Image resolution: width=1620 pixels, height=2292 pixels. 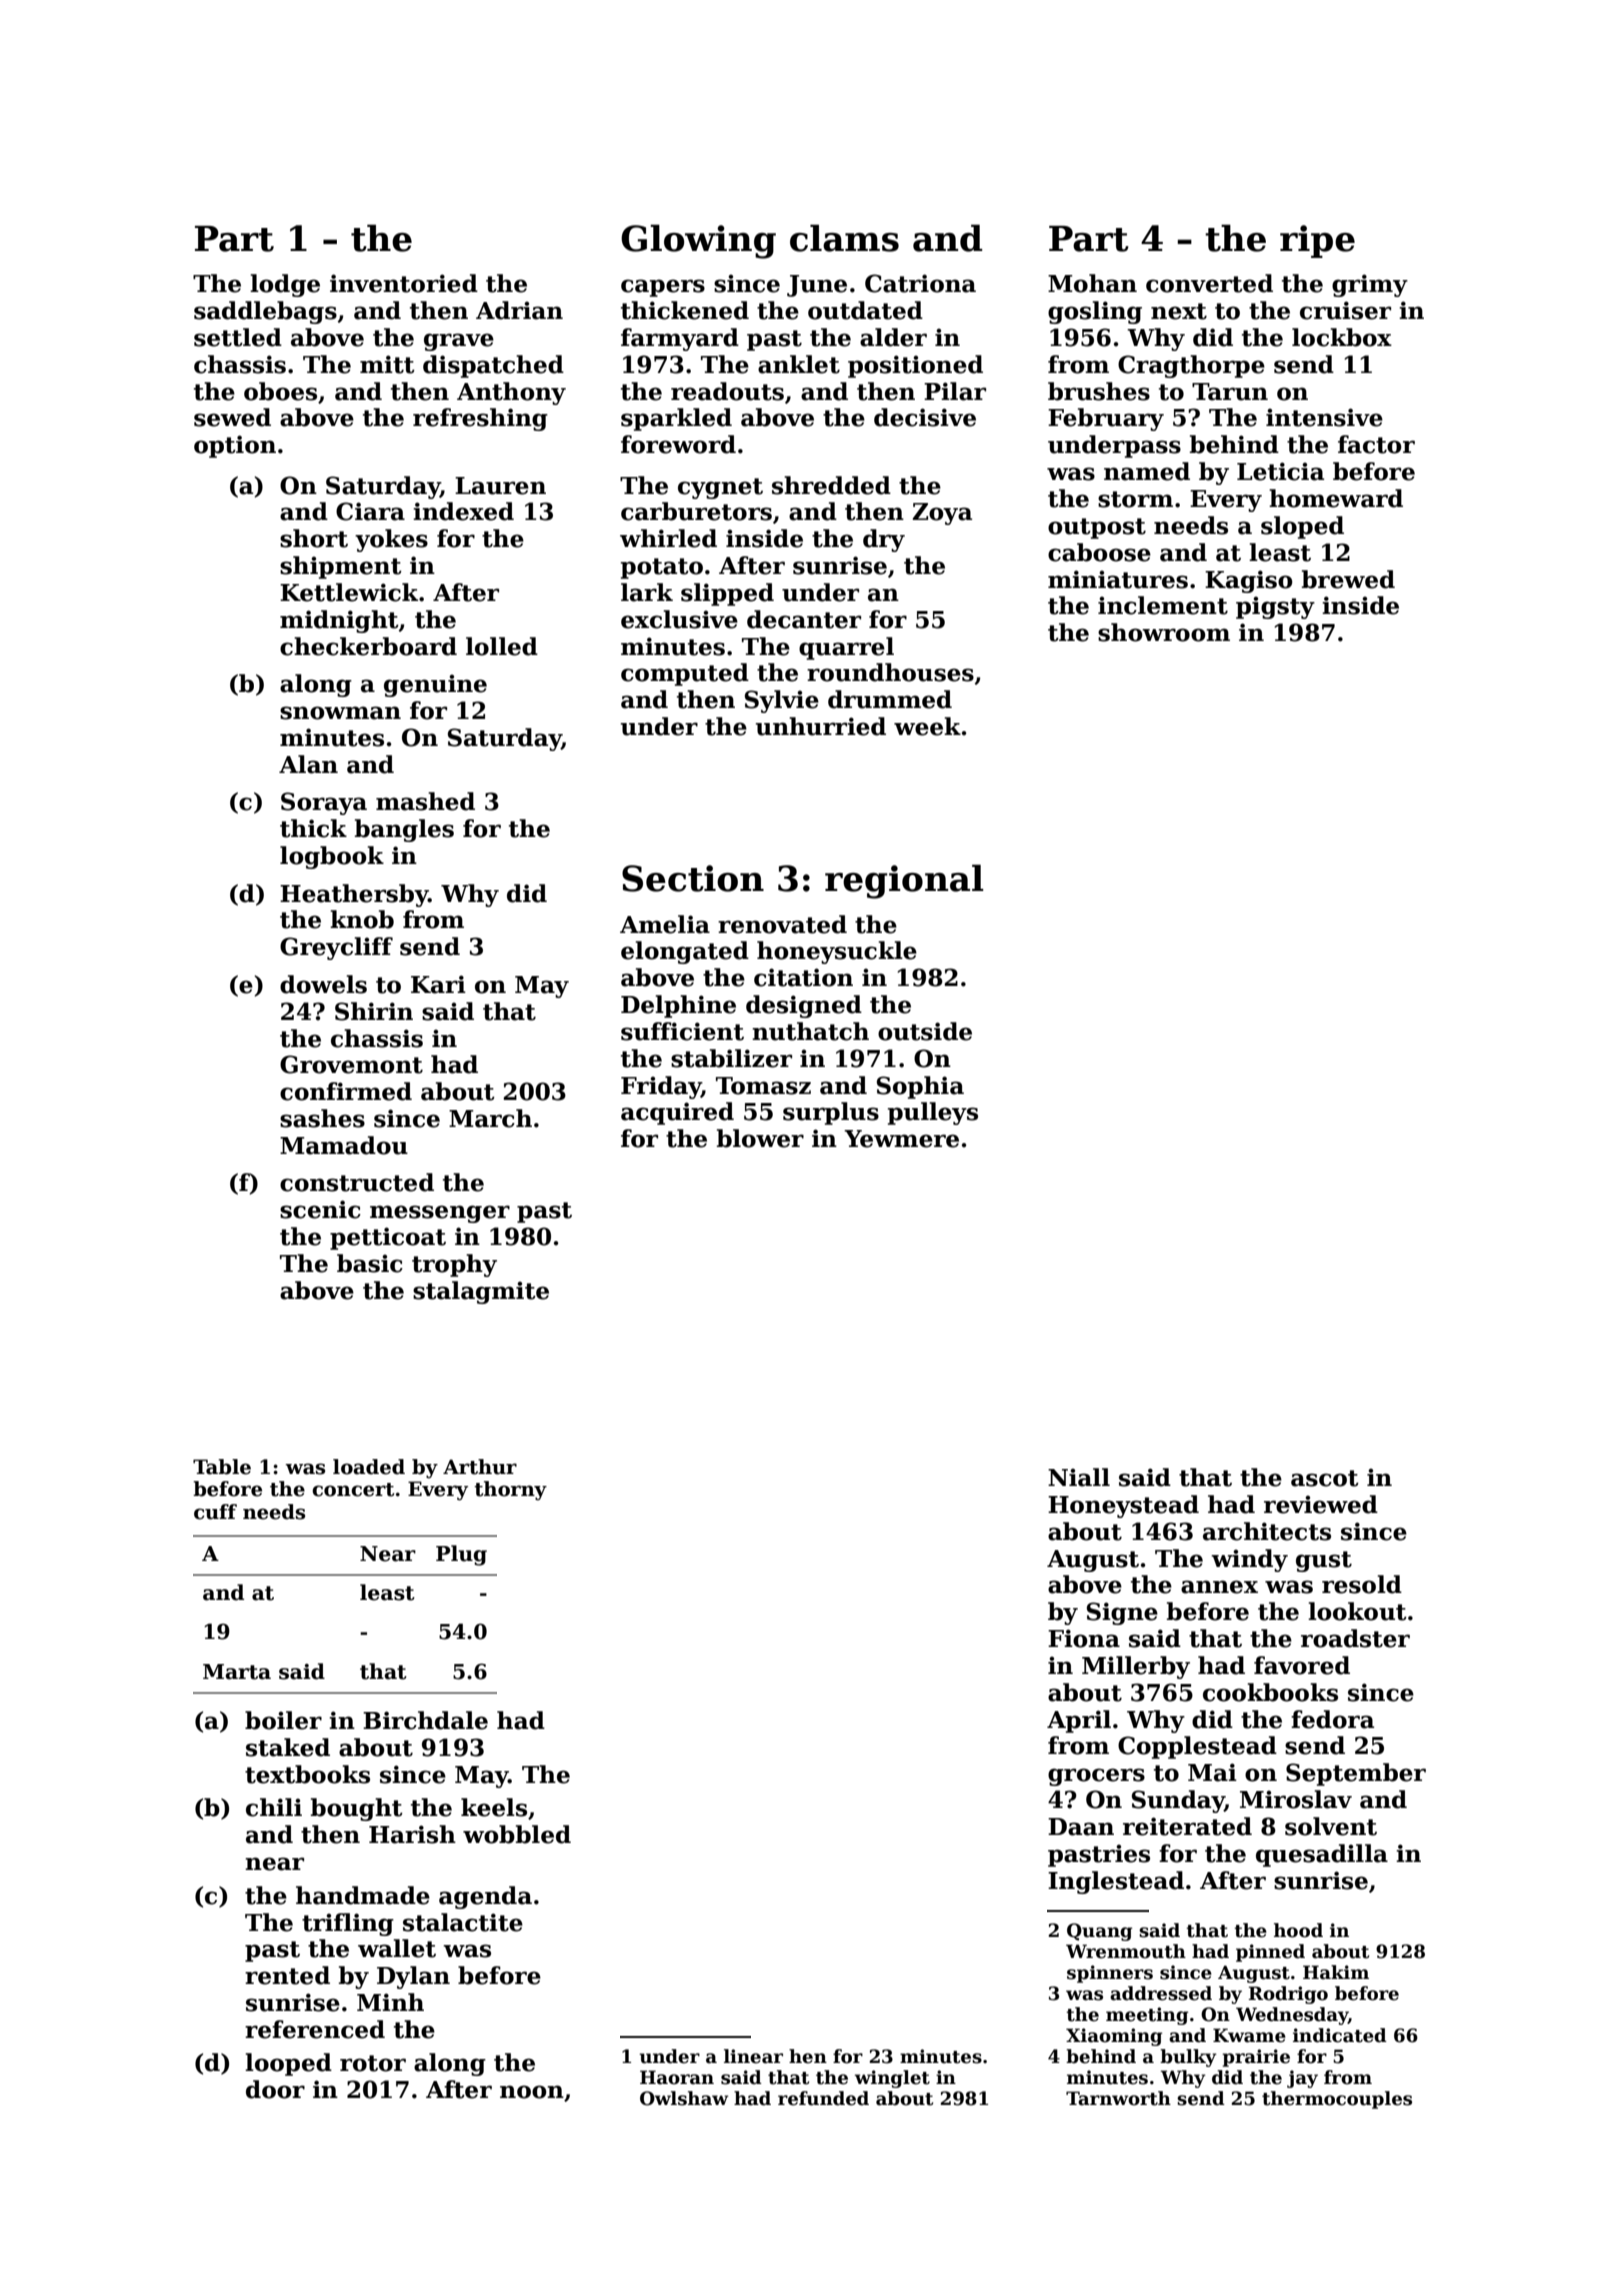 What do you see at coordinates (727, 391) in the document?
I see `readouts` at bounding box center [727, 391].
